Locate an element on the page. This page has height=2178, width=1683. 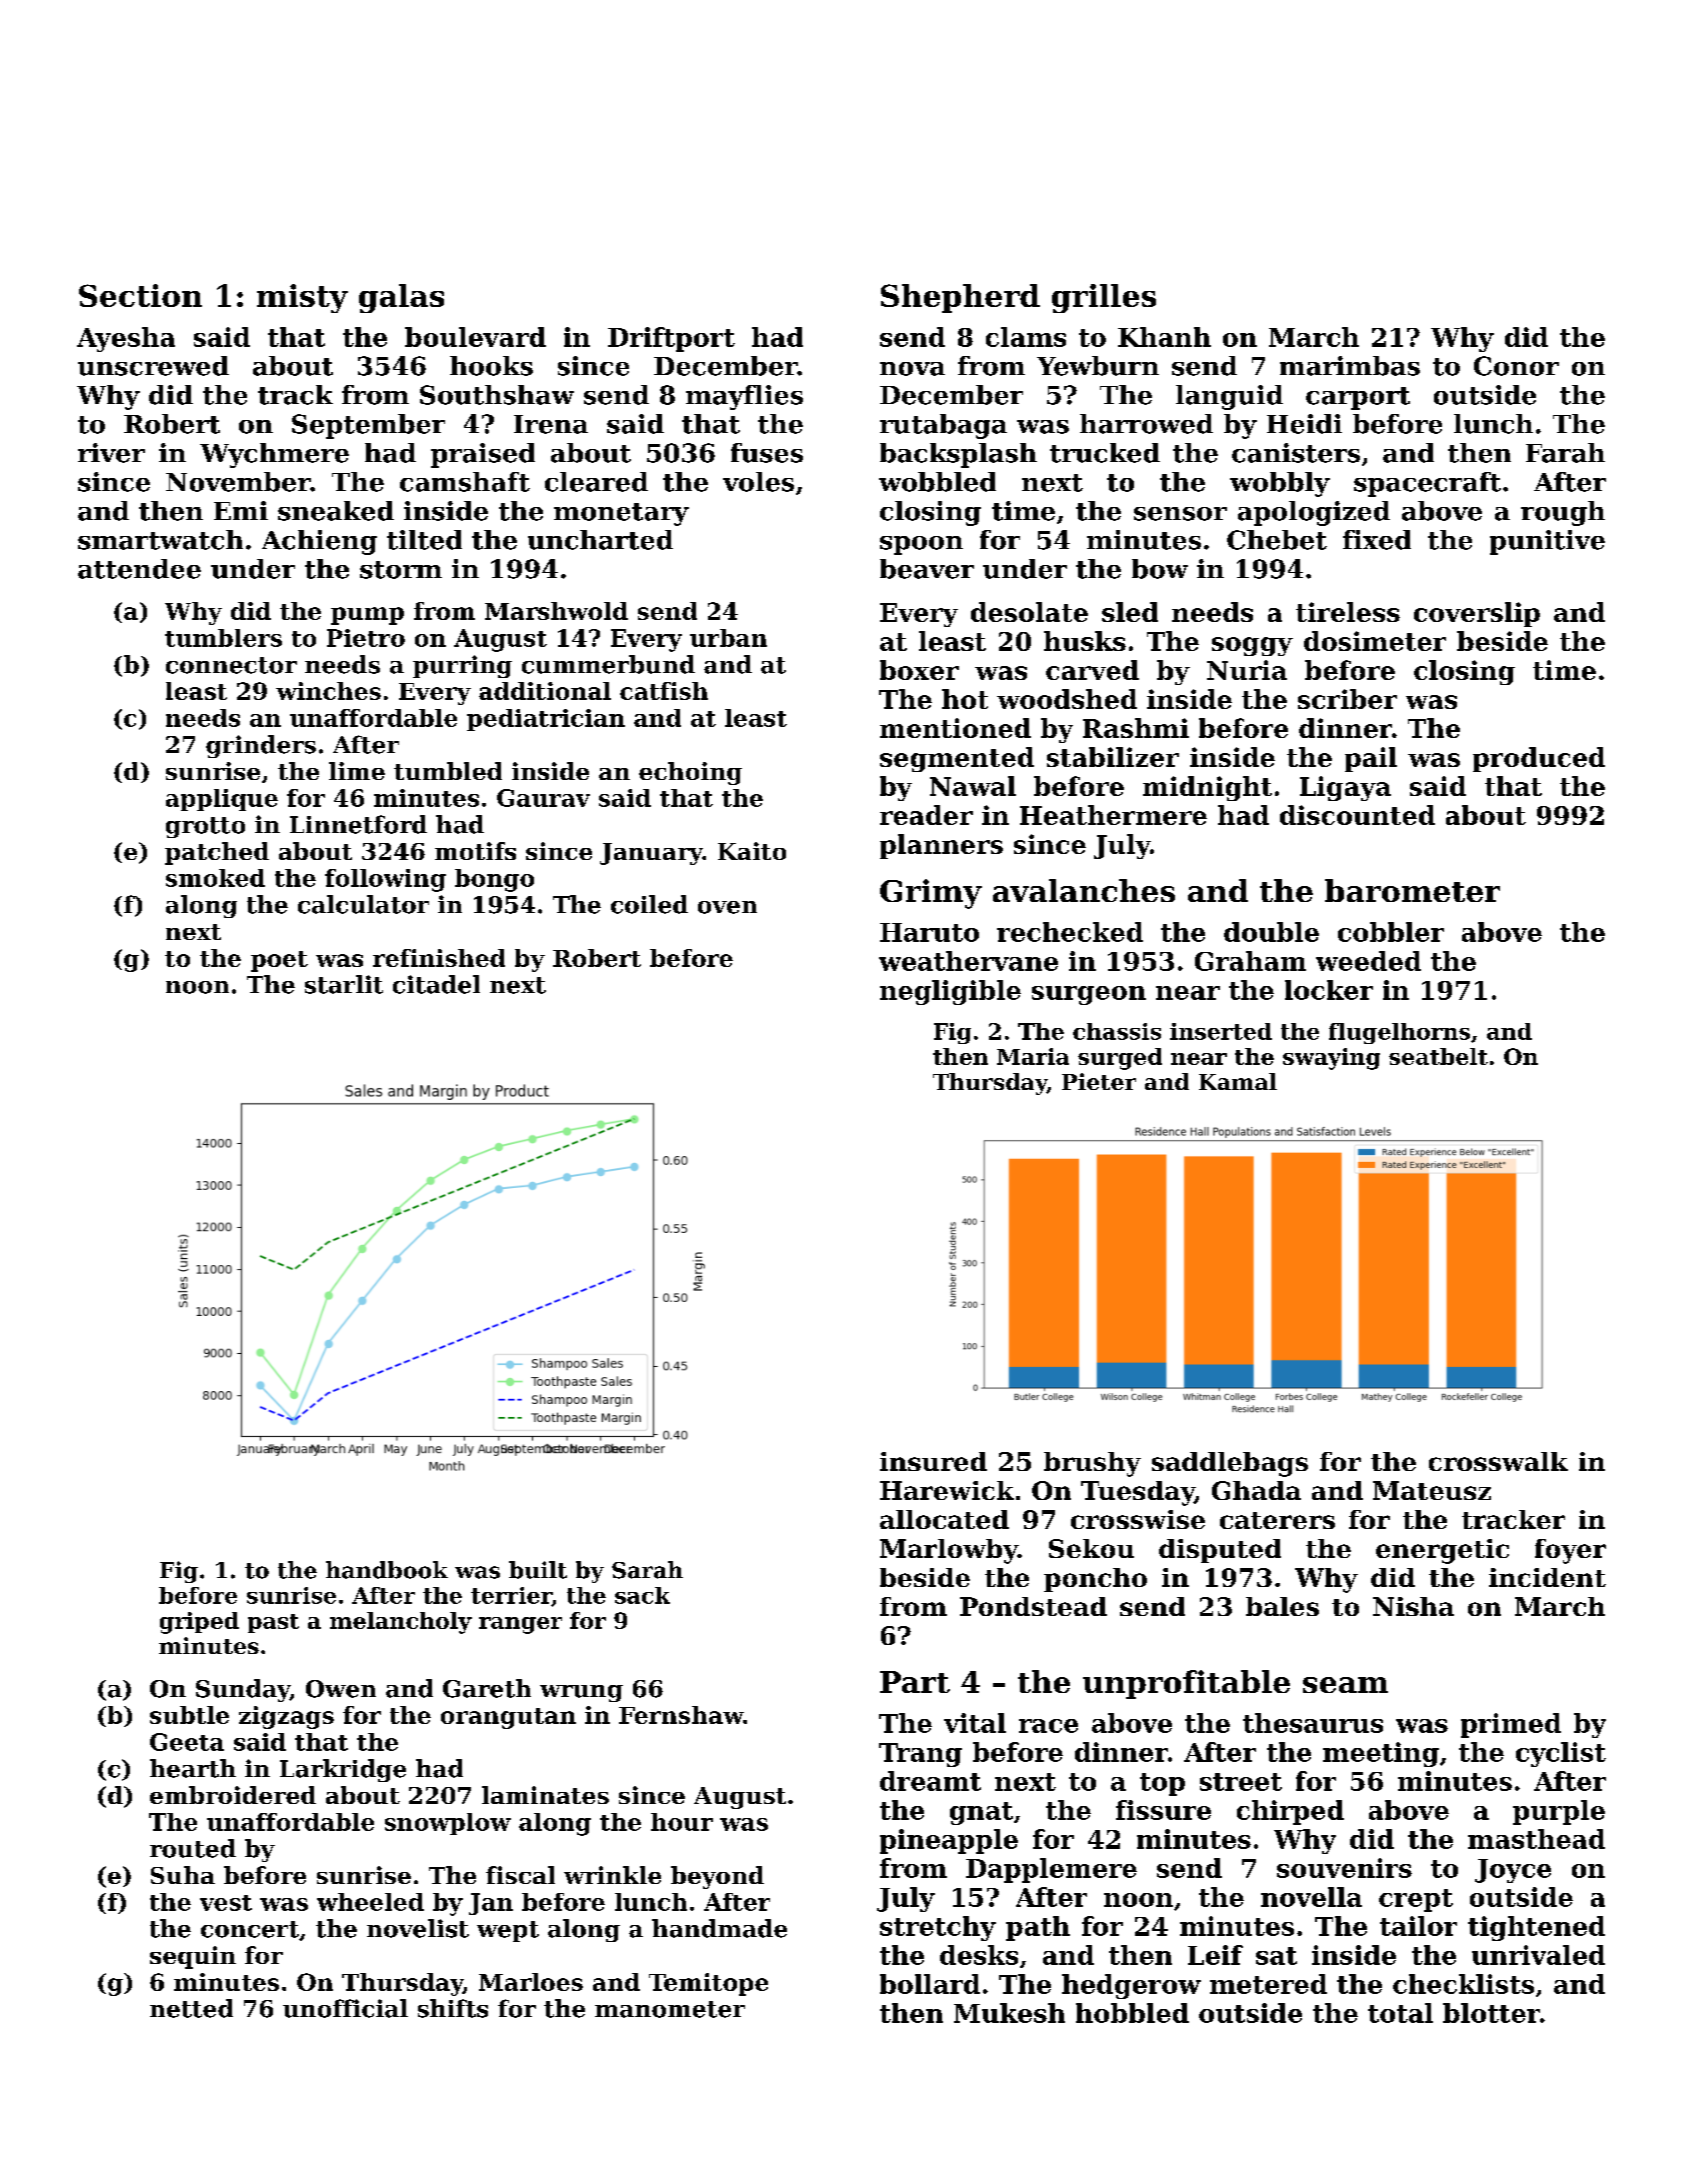
connector is located at coordinates (231, 665).
